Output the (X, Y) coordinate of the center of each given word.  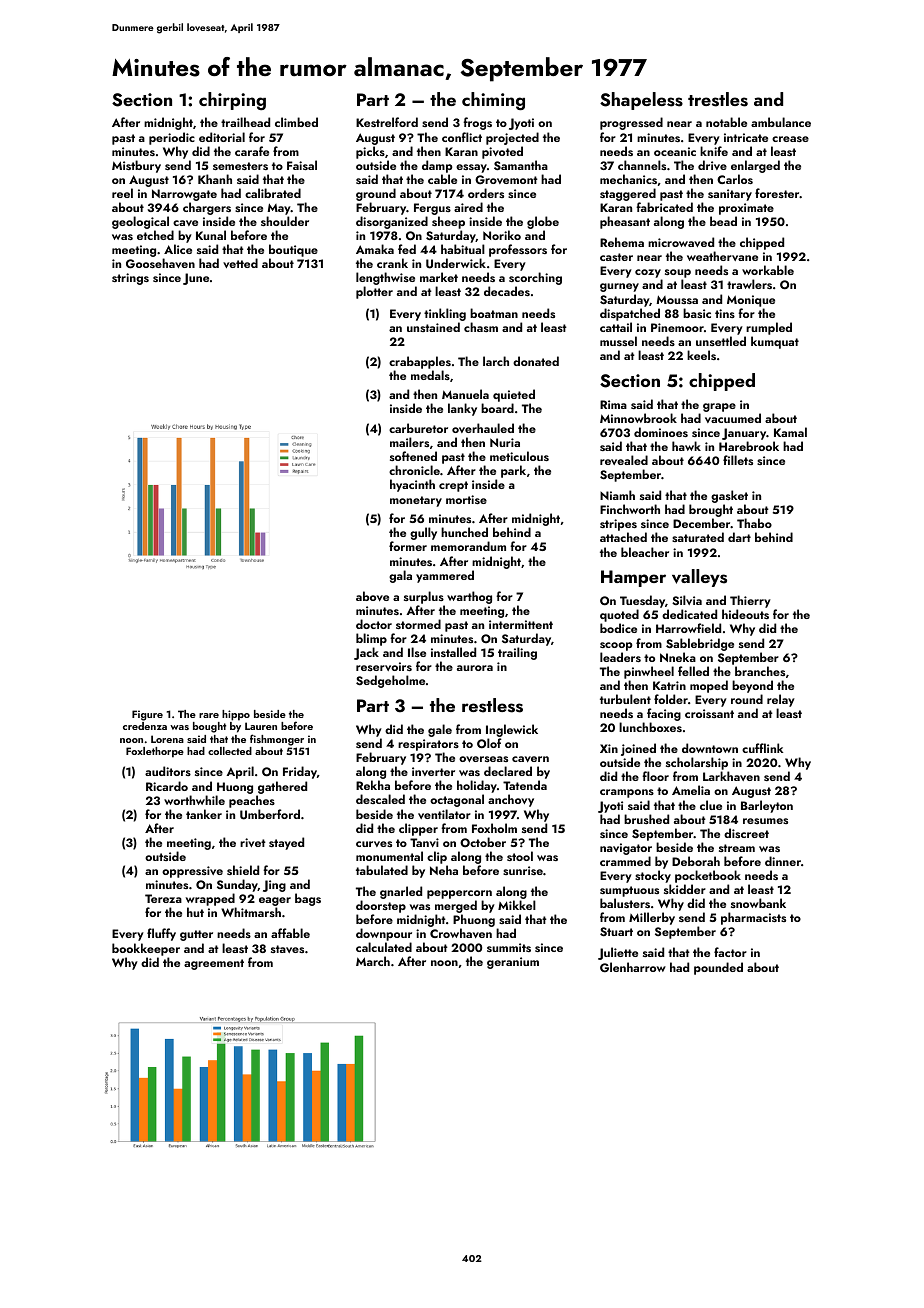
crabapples (420, 362)
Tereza (163, 898)
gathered (282, 787)
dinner (783, 861)
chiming (493, 101)
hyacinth (412, 485)
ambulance (781, 122)
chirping (232, 101)
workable (768, 270)
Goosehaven (160, 263)
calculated (384, 947)
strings (130, 279)
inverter (433, 771)
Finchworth (630, 509)
